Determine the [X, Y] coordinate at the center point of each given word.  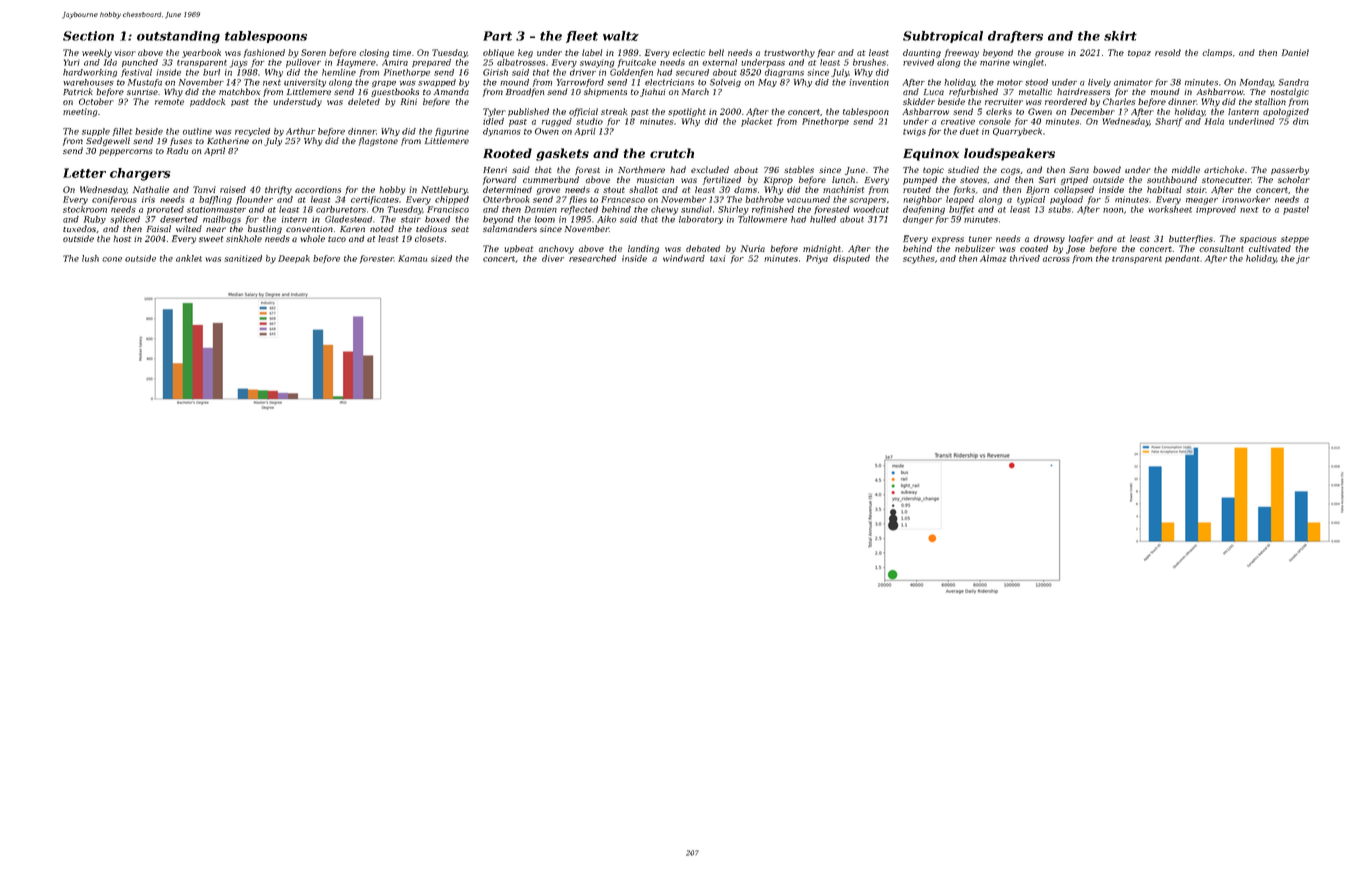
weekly [97, 53]
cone [112, 259]
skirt [1120, 36]
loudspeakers [1009, 154]
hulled [823, 219]
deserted [179, 219]
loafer [1081, 239]
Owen [547, 131]
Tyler [494, 112]
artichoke [1224, 169]
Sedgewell [108, 141]
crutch [672, 153]
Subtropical [943, 37]
